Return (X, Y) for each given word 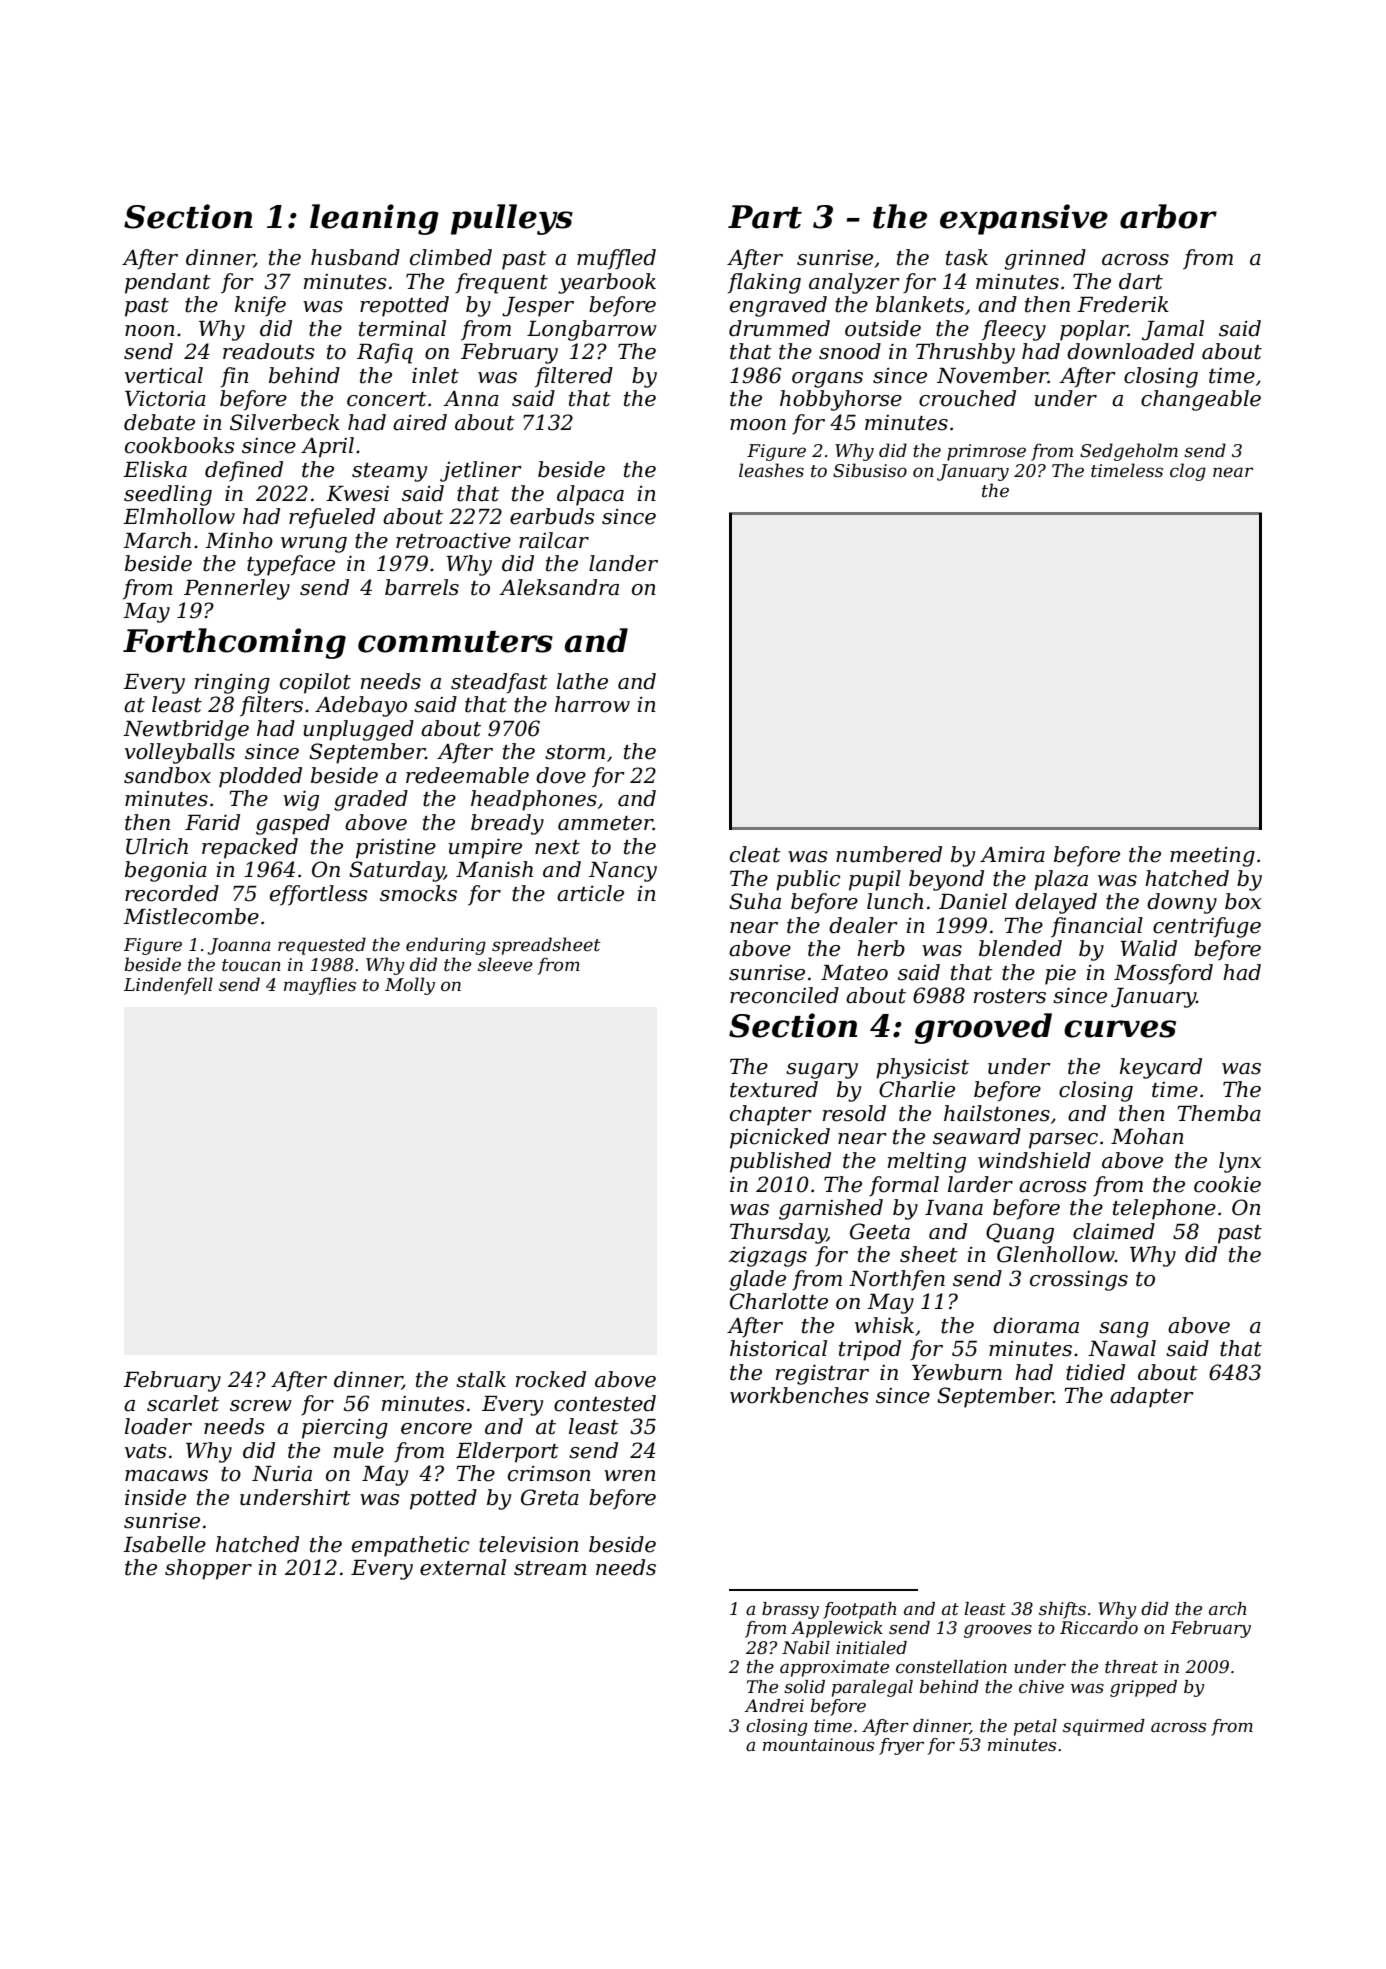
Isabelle (164, 1544)
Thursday (778, 1233)
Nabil (806, 1647)
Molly (410, 986)
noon (150, 331)
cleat (755, 854)
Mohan (1147, 1136)
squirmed (1104, 1727)
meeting (1212, 857)
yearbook (607, 283)
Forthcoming (234, 643)
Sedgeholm (1129, 452)
